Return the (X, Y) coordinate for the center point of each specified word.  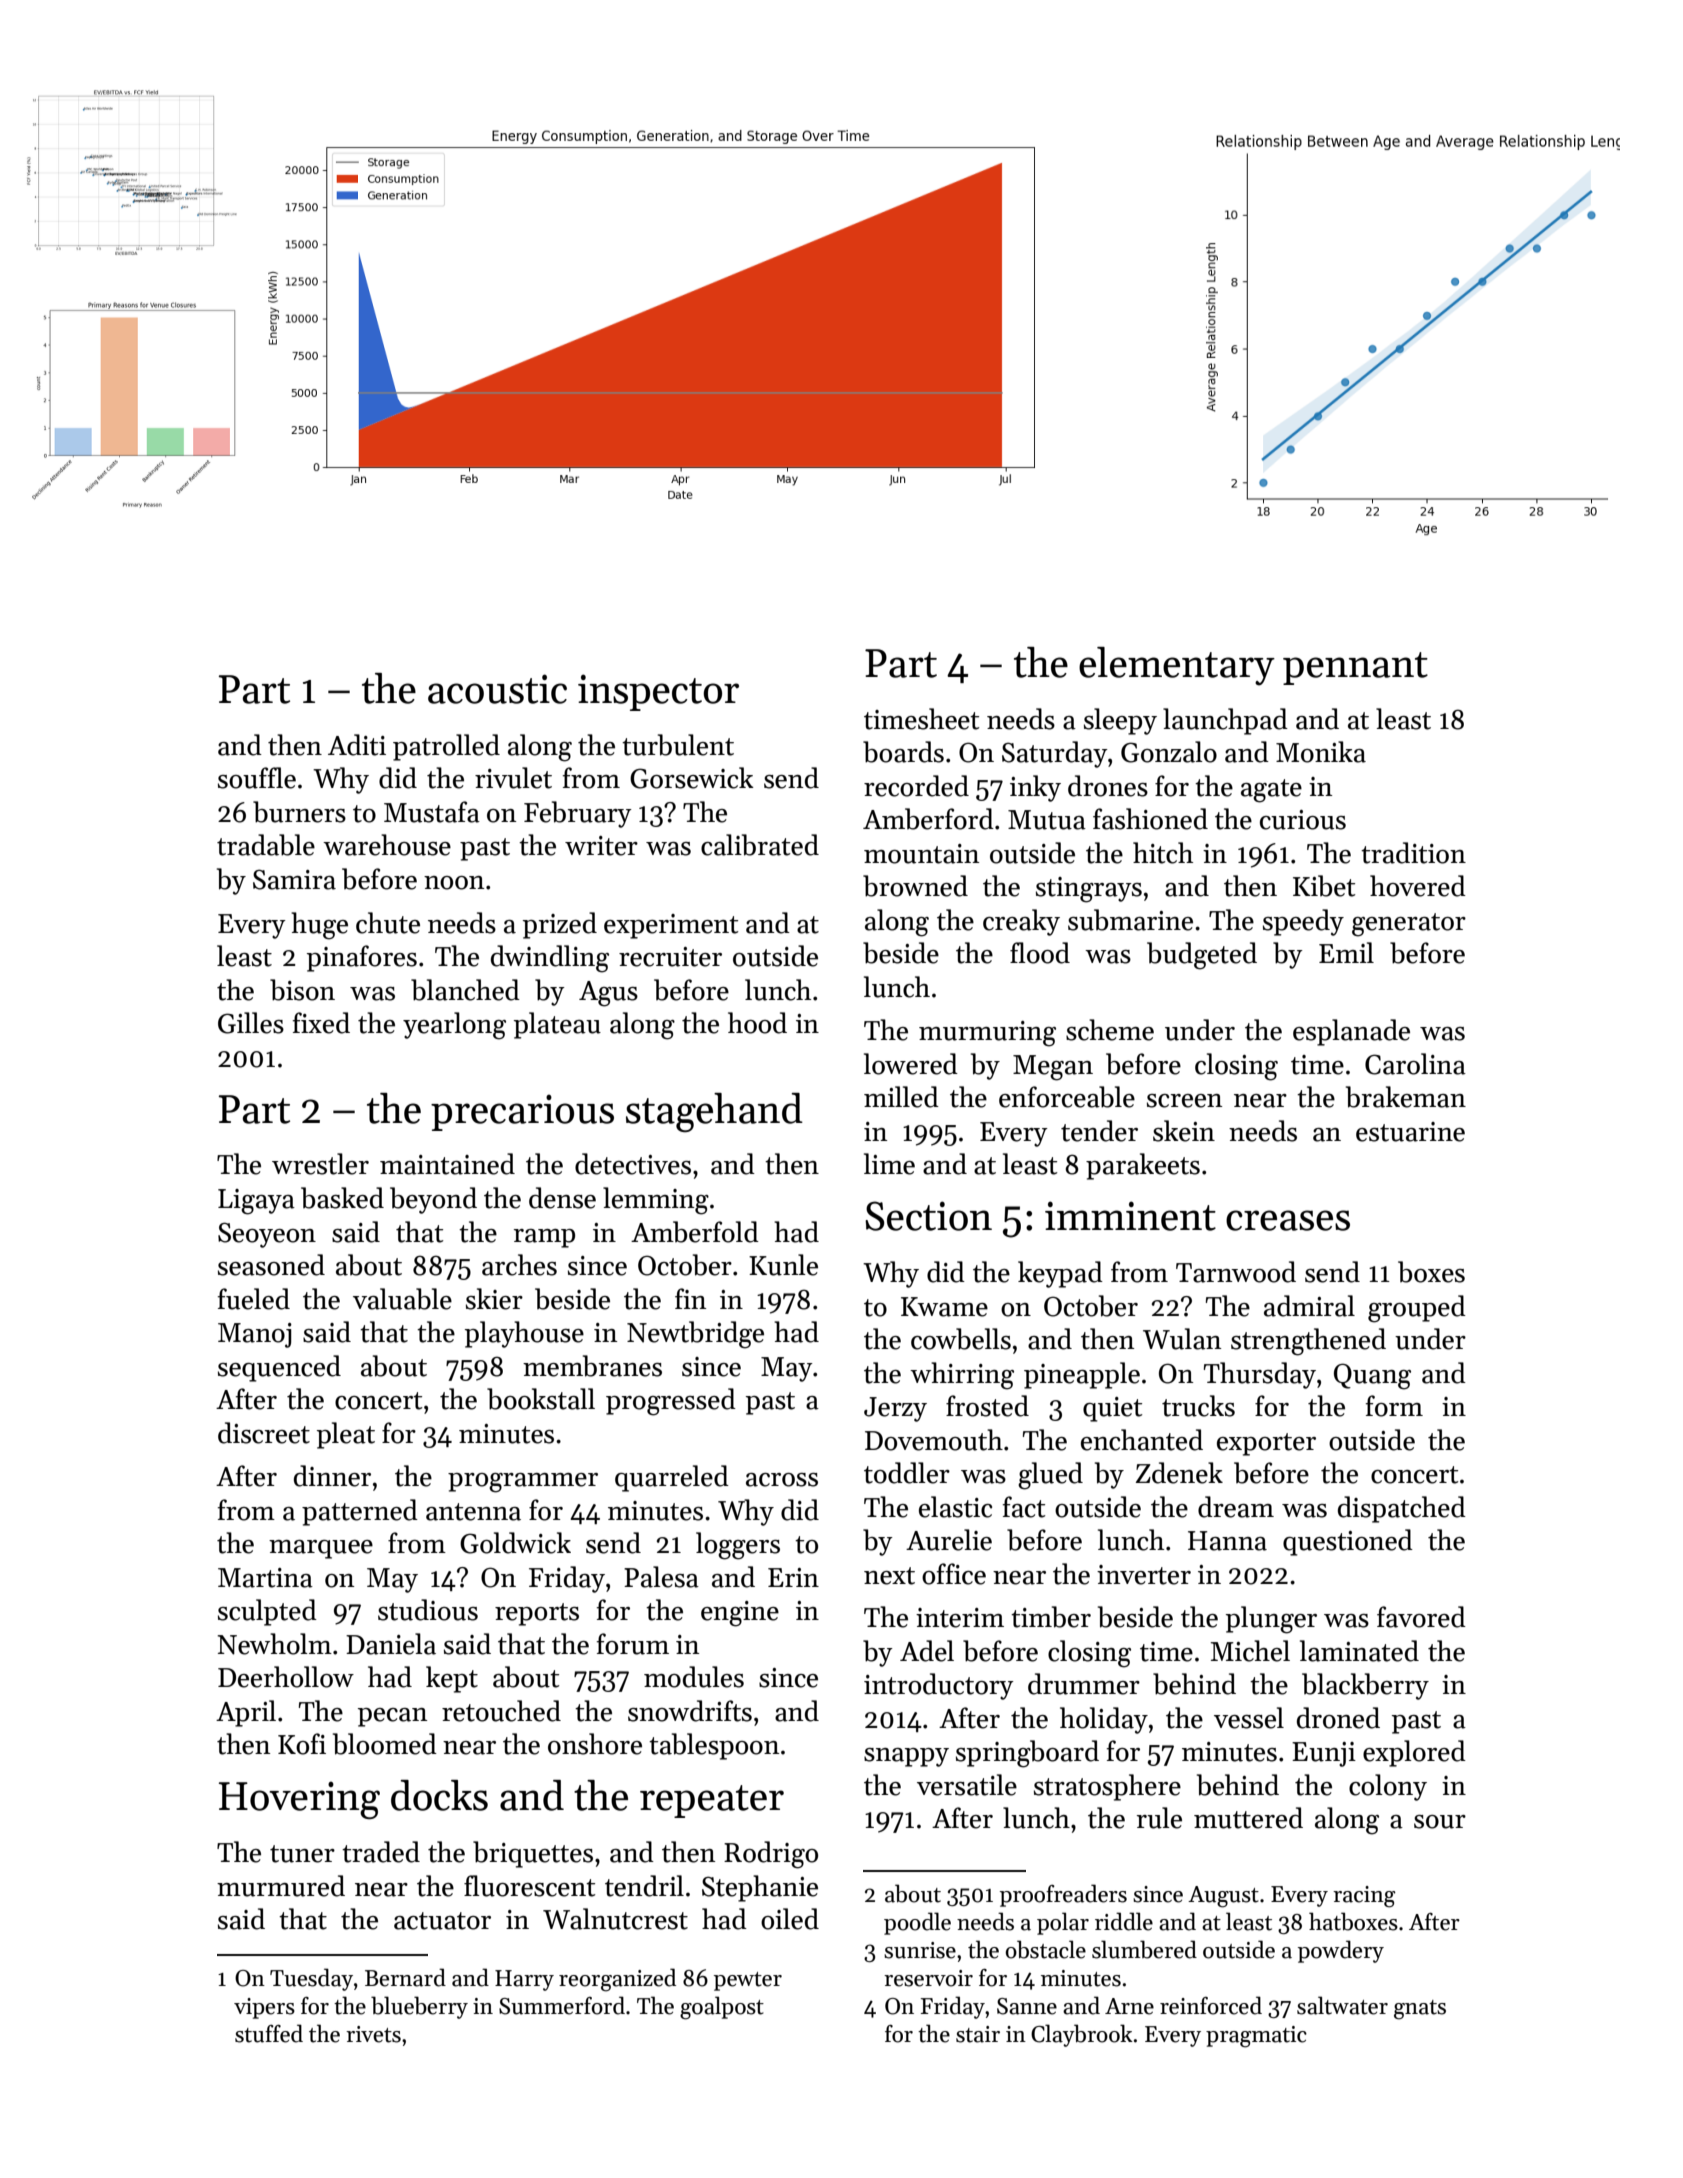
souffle (257, 778)
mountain (921, 854)
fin (690, 1298)
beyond (433, 1200)
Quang (1372, 1376)
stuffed (269, 2033)
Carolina (1415, 1064)
